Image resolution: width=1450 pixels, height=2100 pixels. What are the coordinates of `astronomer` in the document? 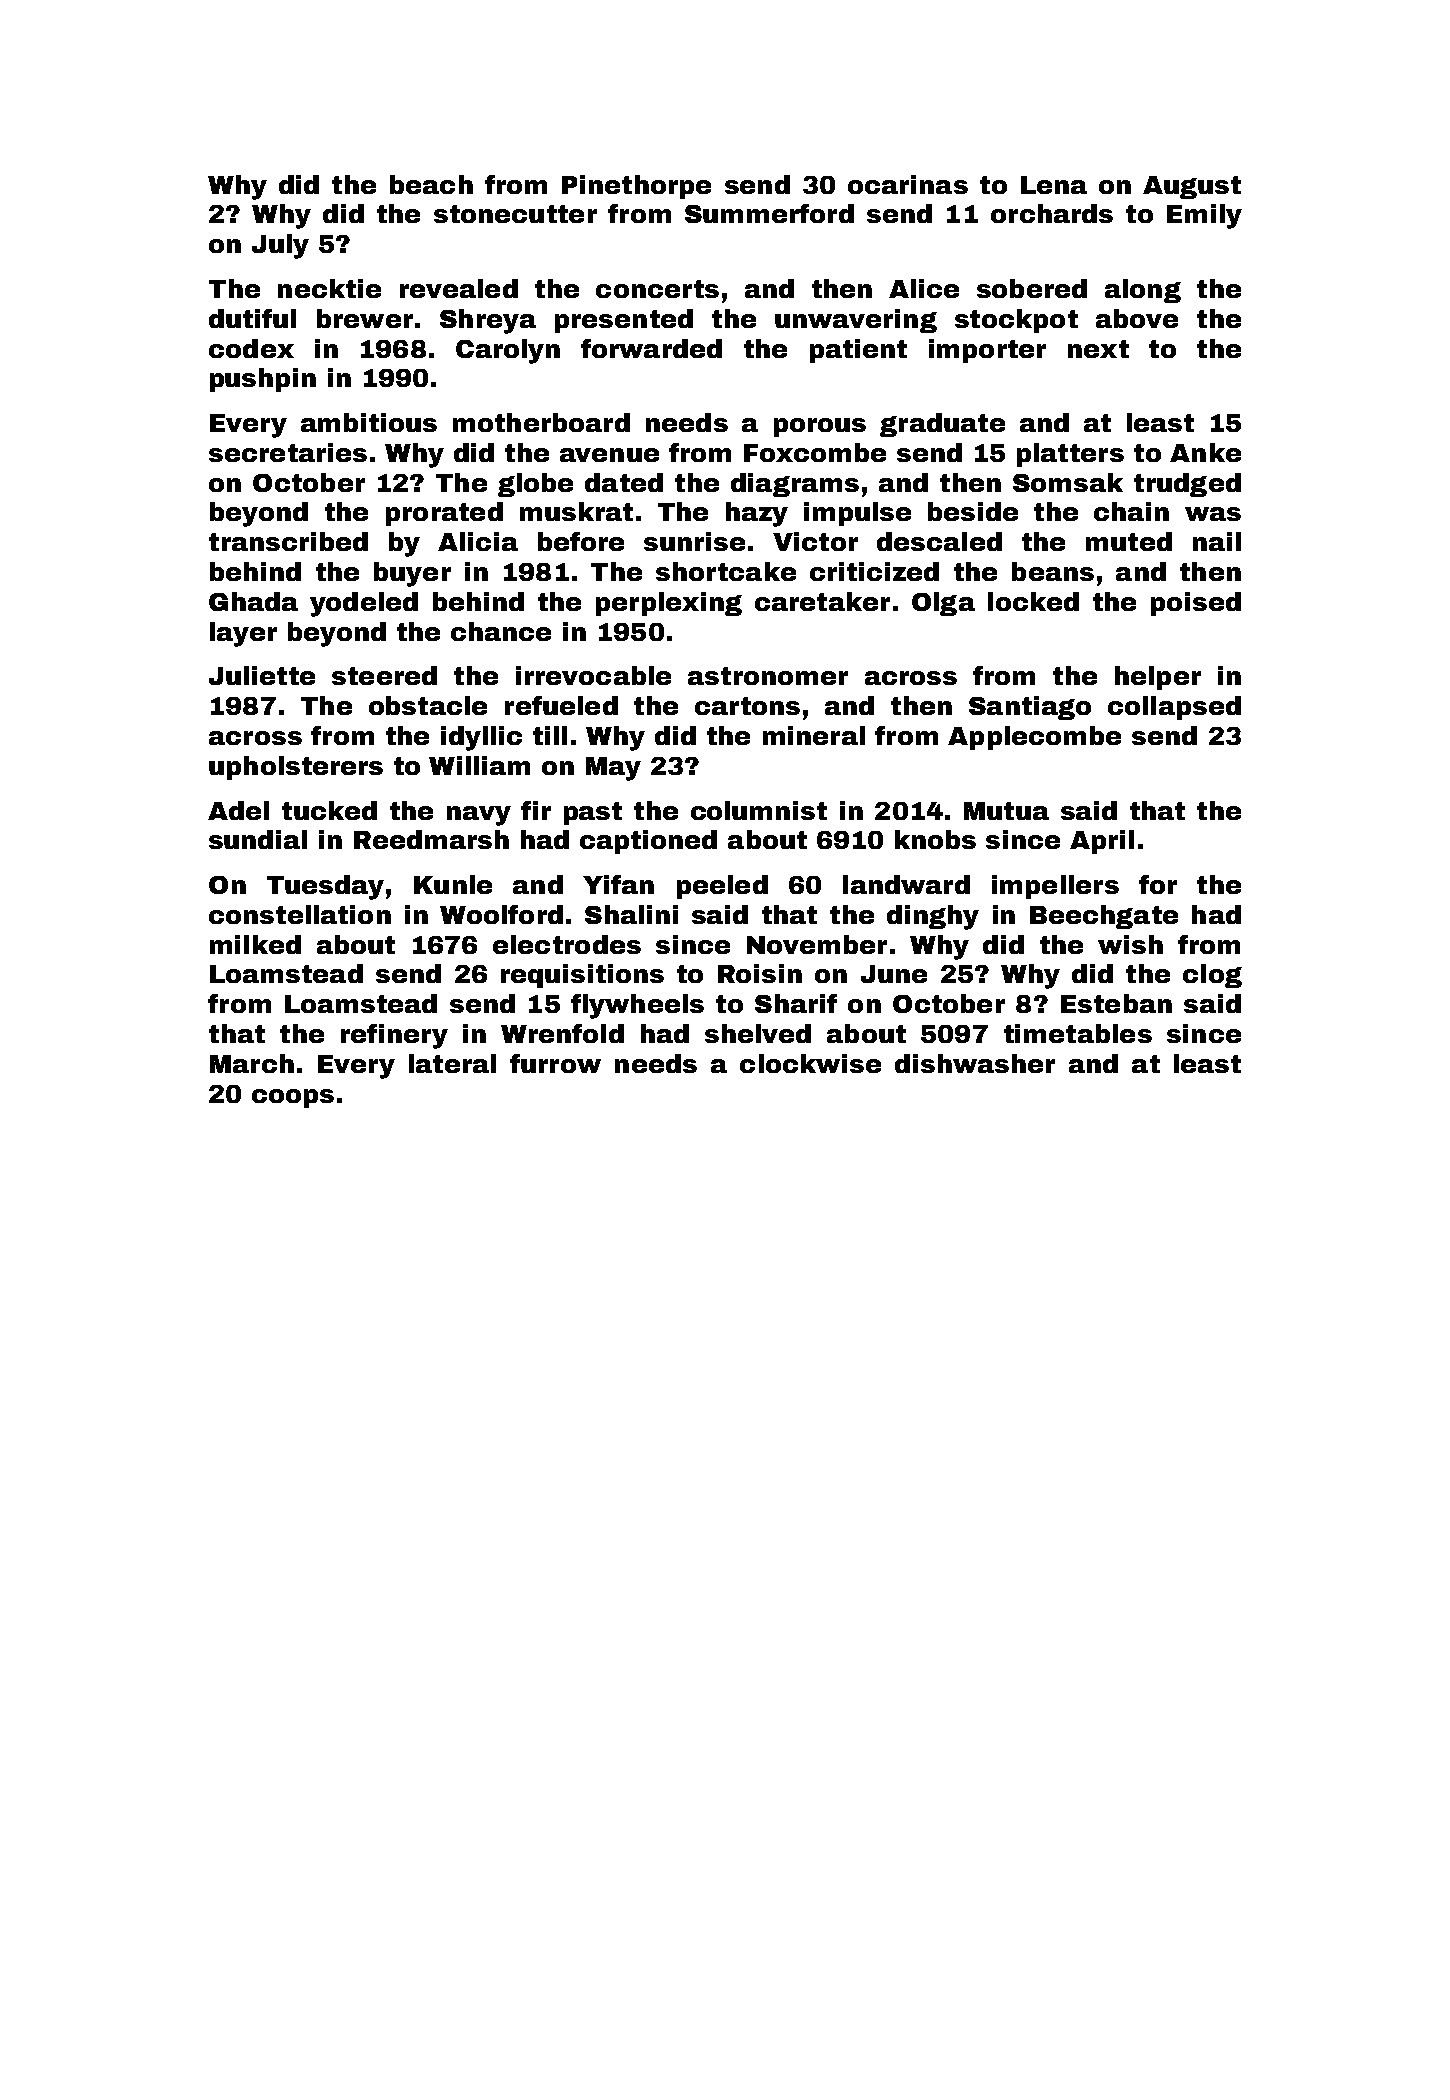 It's located at (768, 676).
